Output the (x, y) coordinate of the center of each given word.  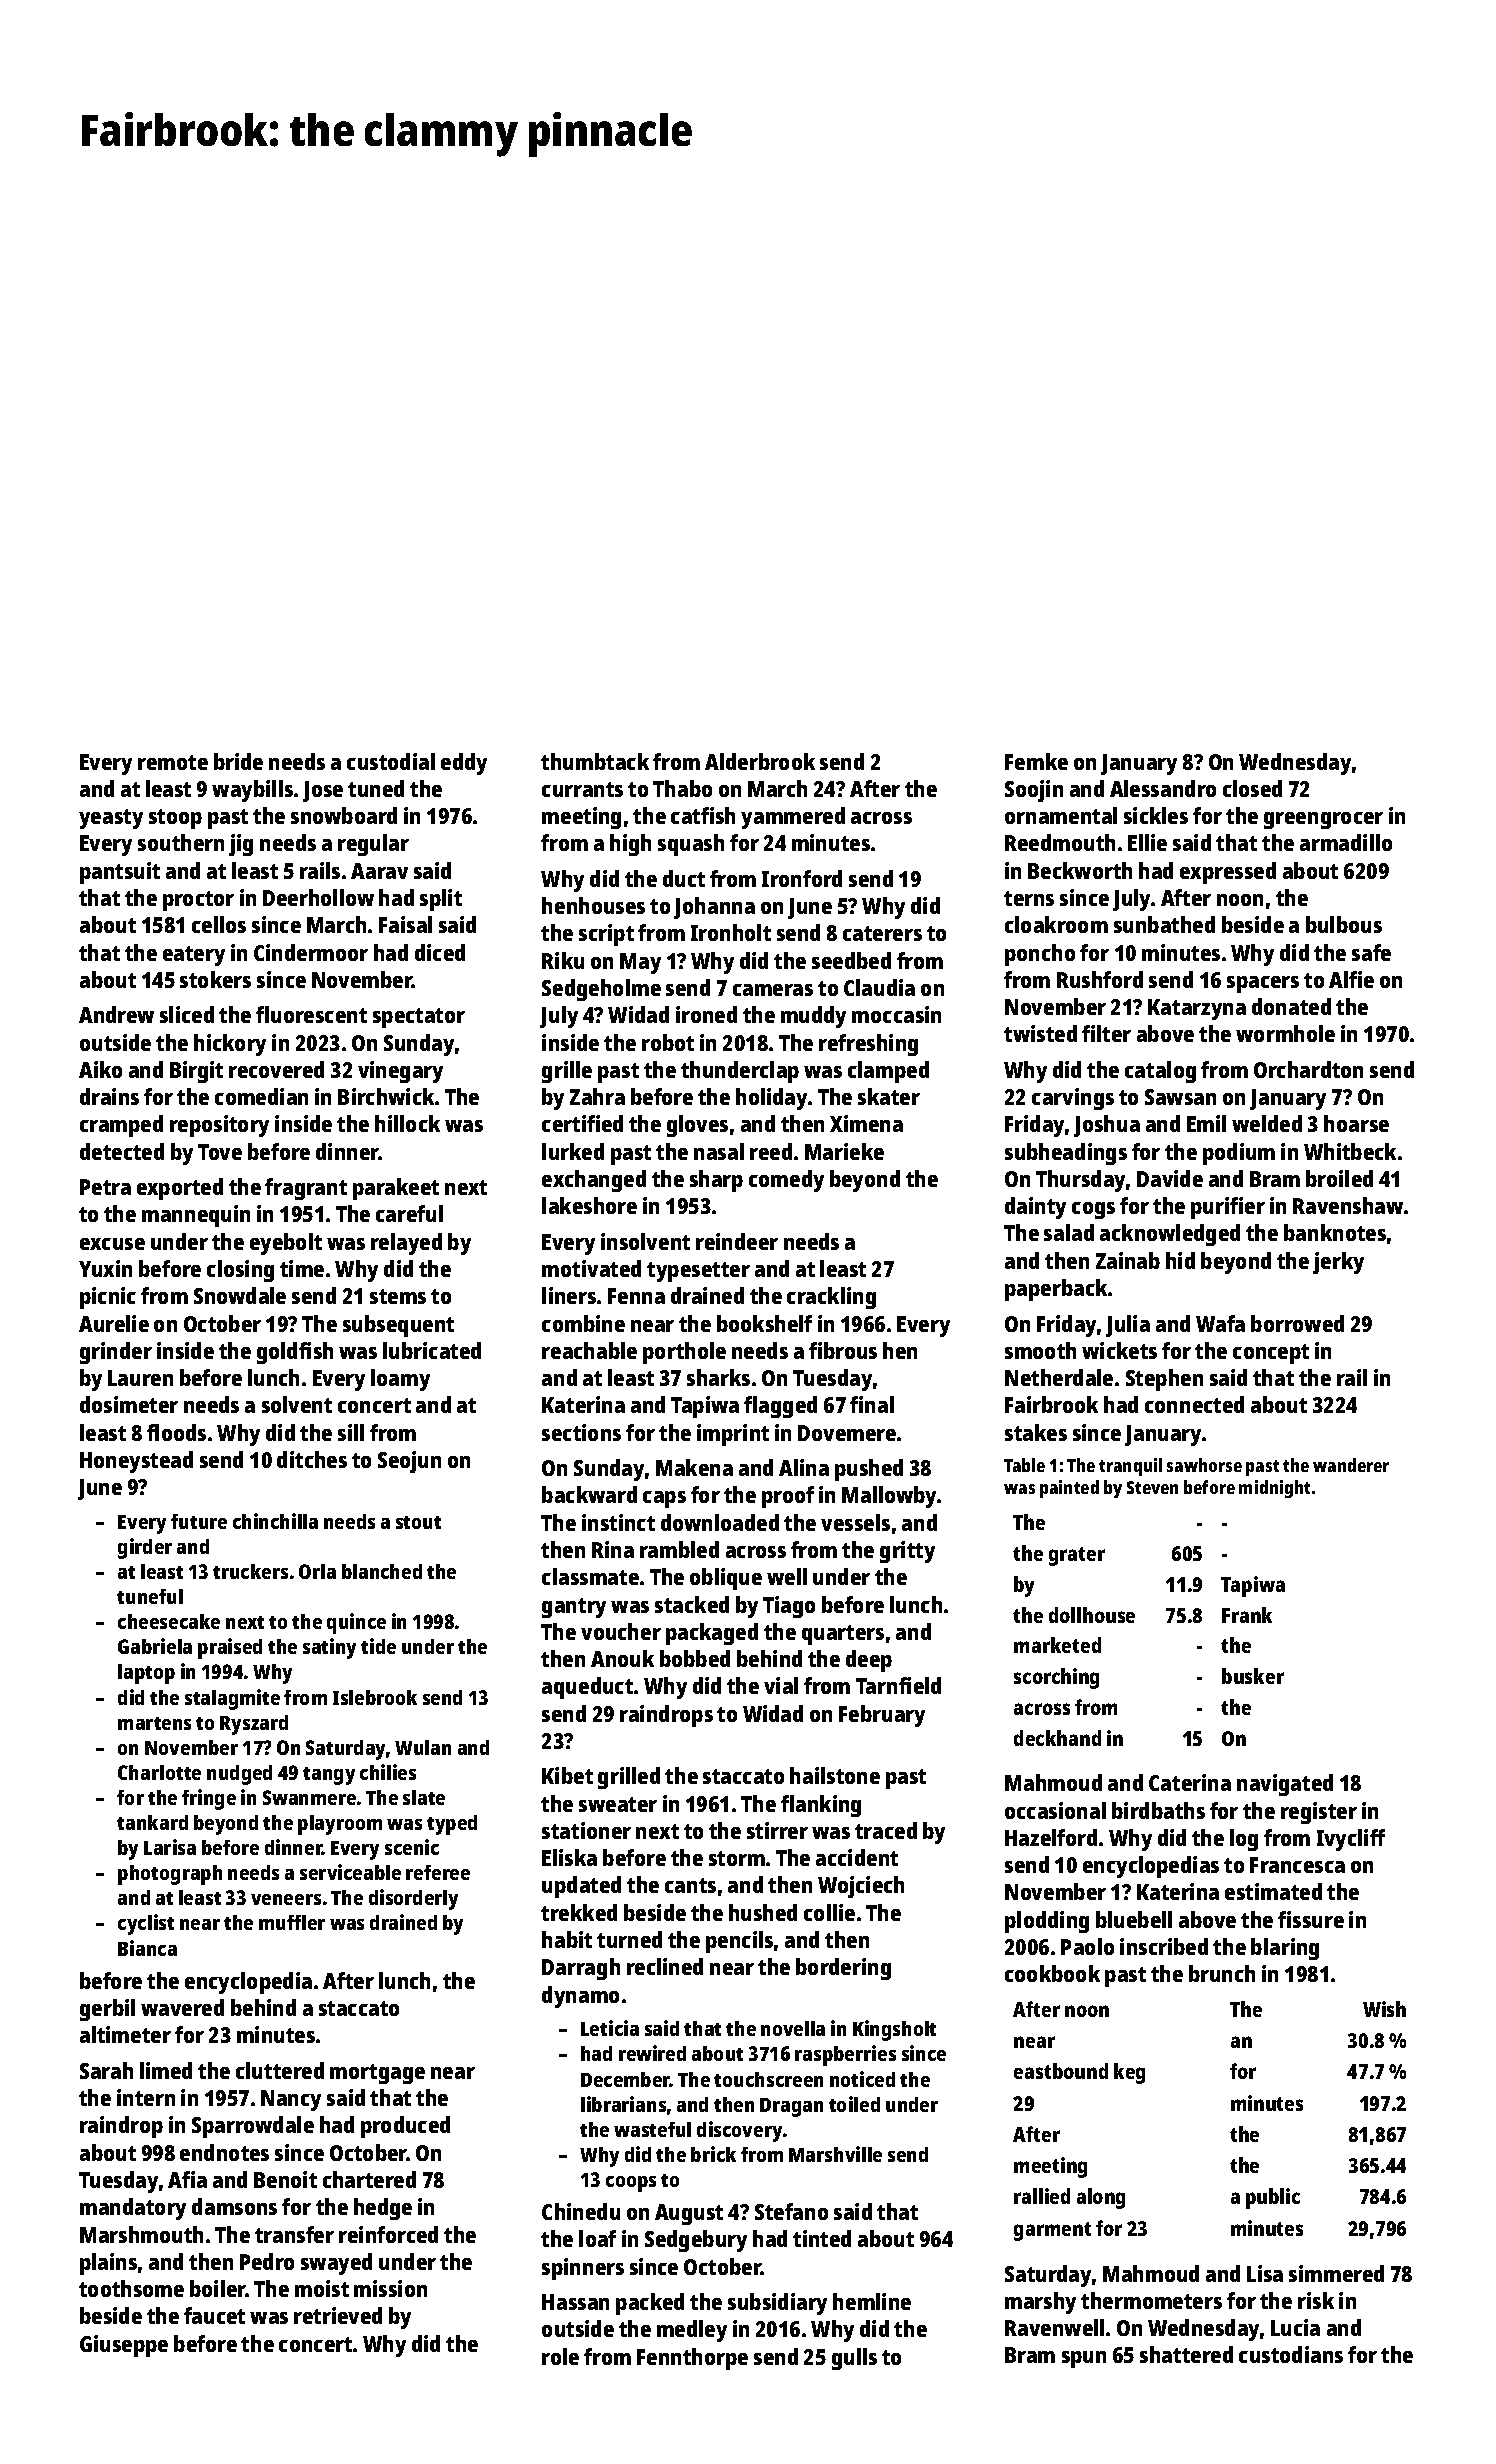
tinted (822, 2238)
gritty (907, 1552)
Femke (1036, 761)
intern (146, 2097)
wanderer (1351, 1465)
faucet (214, 2315)
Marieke (844, 1151)
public (1273, 2198)
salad (1069, 1232)
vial (781, 1685)
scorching (1056, 1678)
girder (145, 1548)
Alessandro (1163, 788)
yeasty (111, 819)
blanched (382, 1571)
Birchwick (386, 1096)
